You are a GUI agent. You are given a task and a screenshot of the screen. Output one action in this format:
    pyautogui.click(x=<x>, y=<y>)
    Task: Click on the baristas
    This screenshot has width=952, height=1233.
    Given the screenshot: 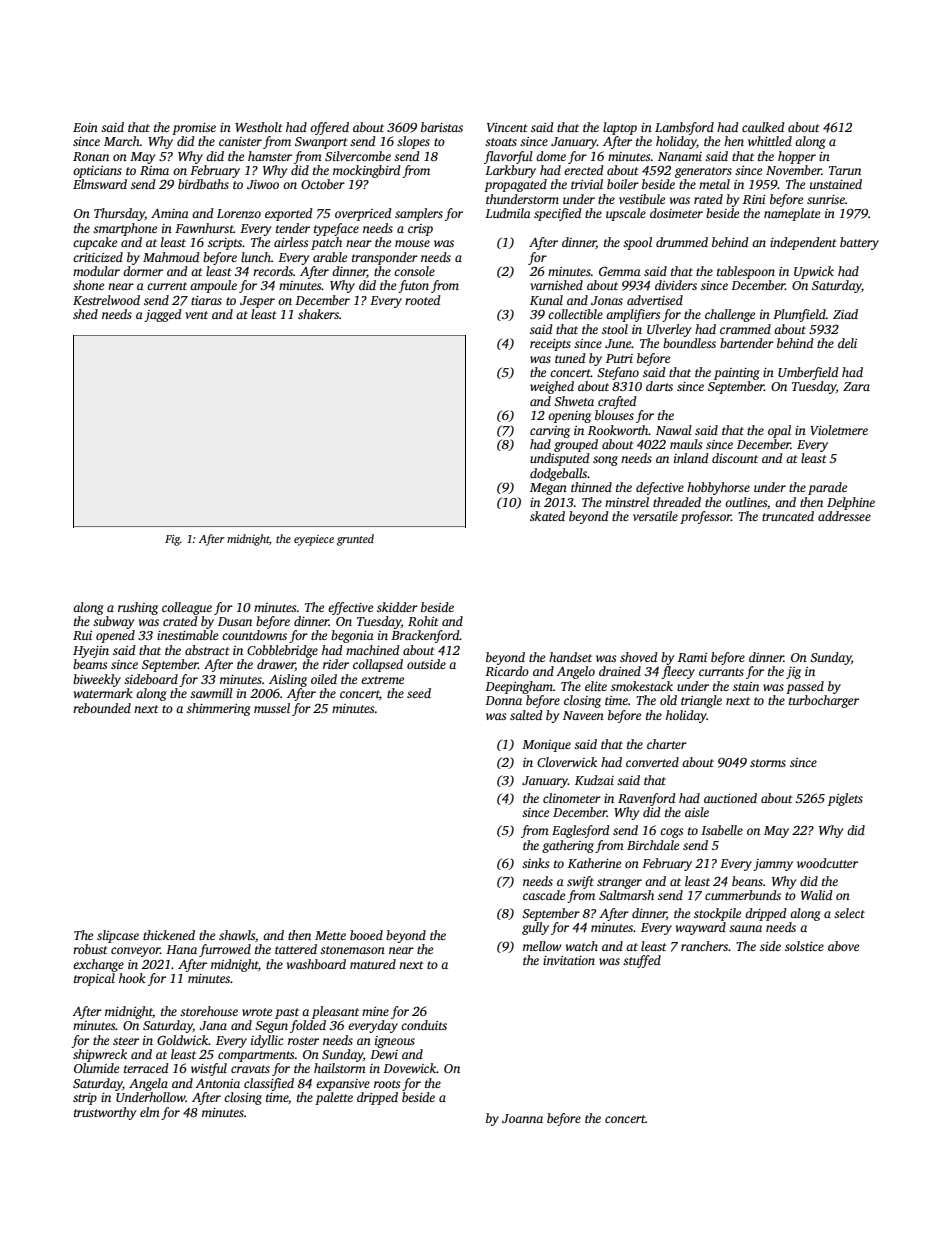 What is the action you would take?
    pyautogui.click(x=442, y=127)
